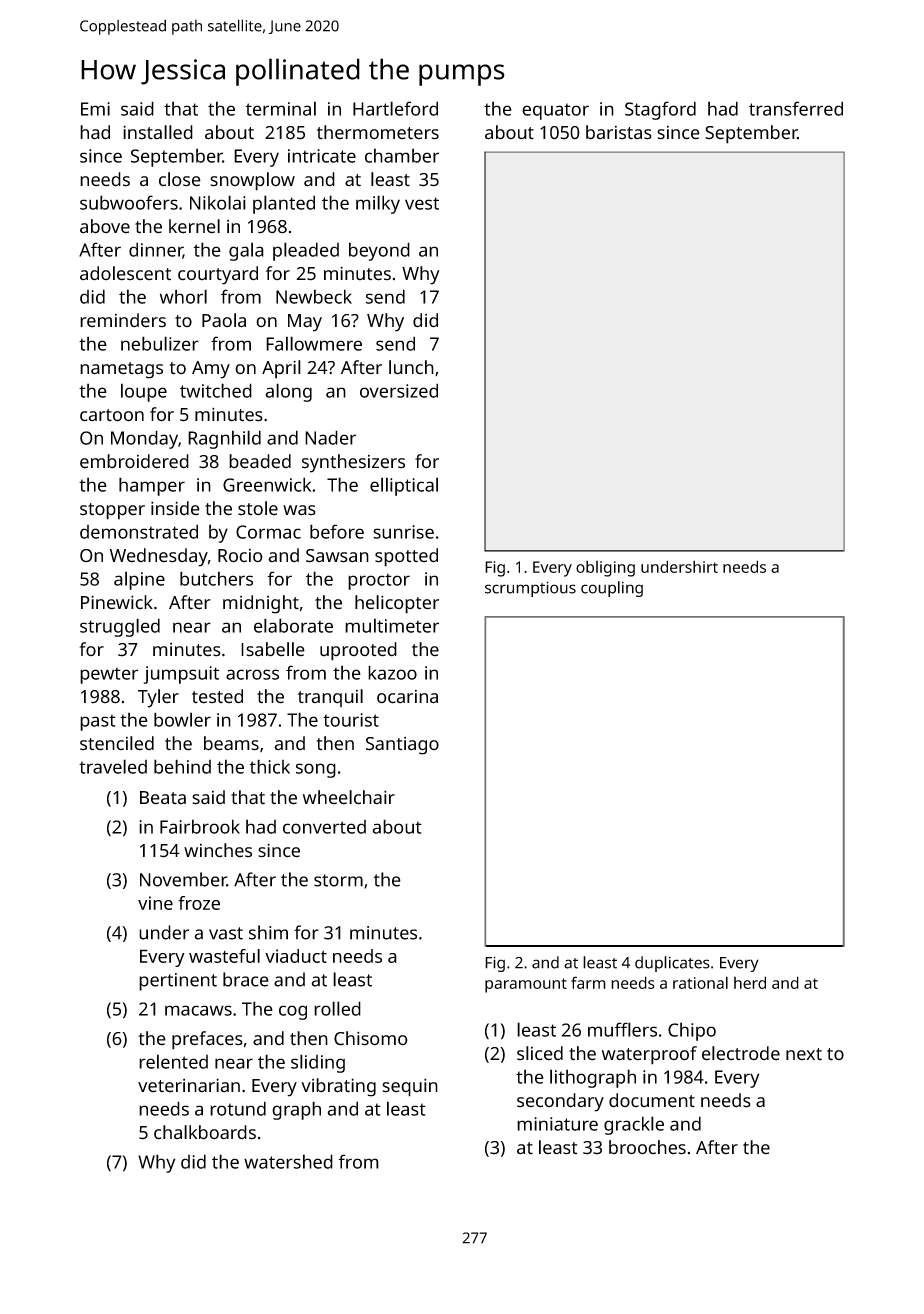 This page has height=1314, width=924. What do you see at coordinates (288, 1161) in the page?
I see `watershed` at bounding box center [288, 1161].
